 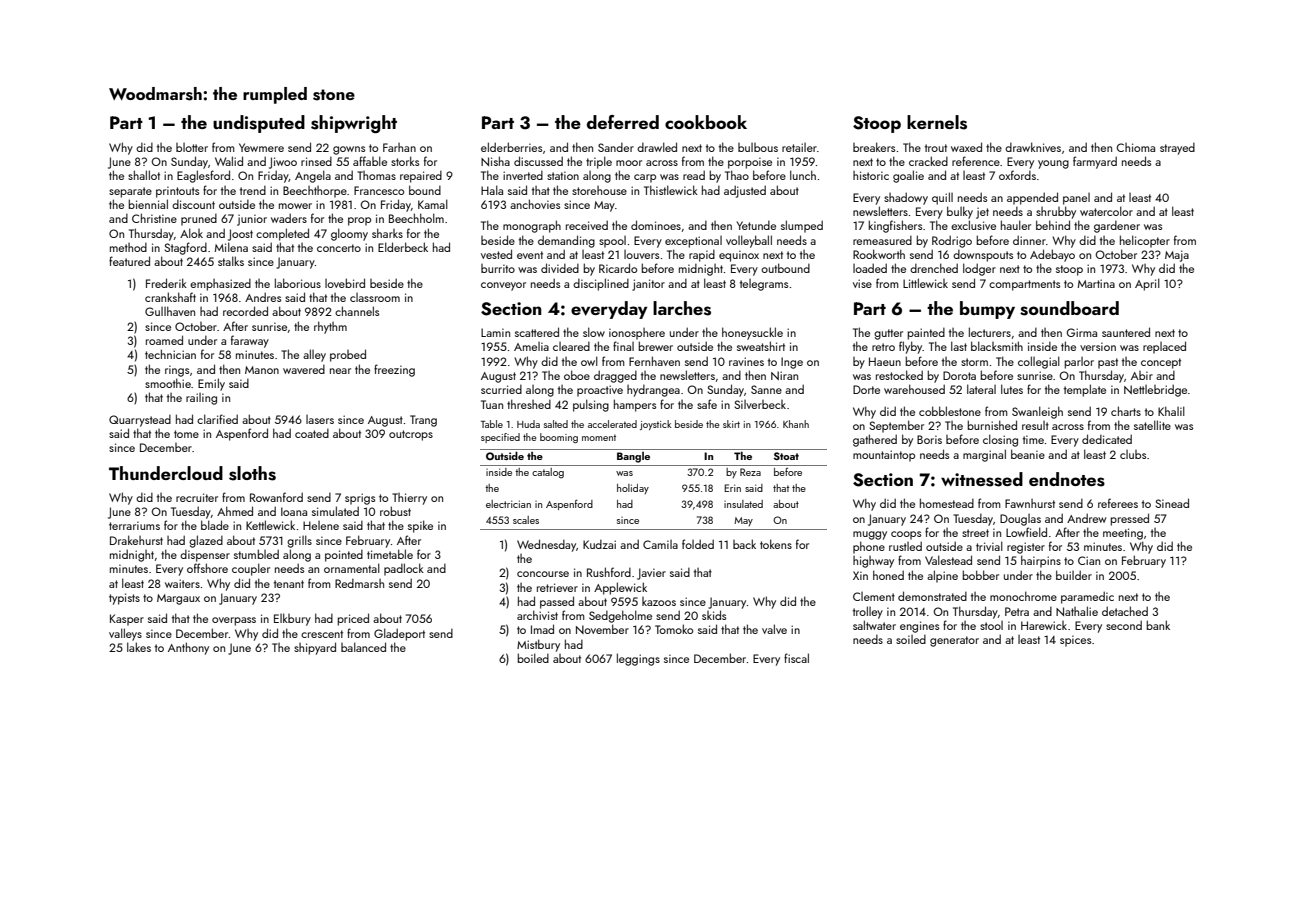 I want to click on Erin, so click(x=732, y=488).
